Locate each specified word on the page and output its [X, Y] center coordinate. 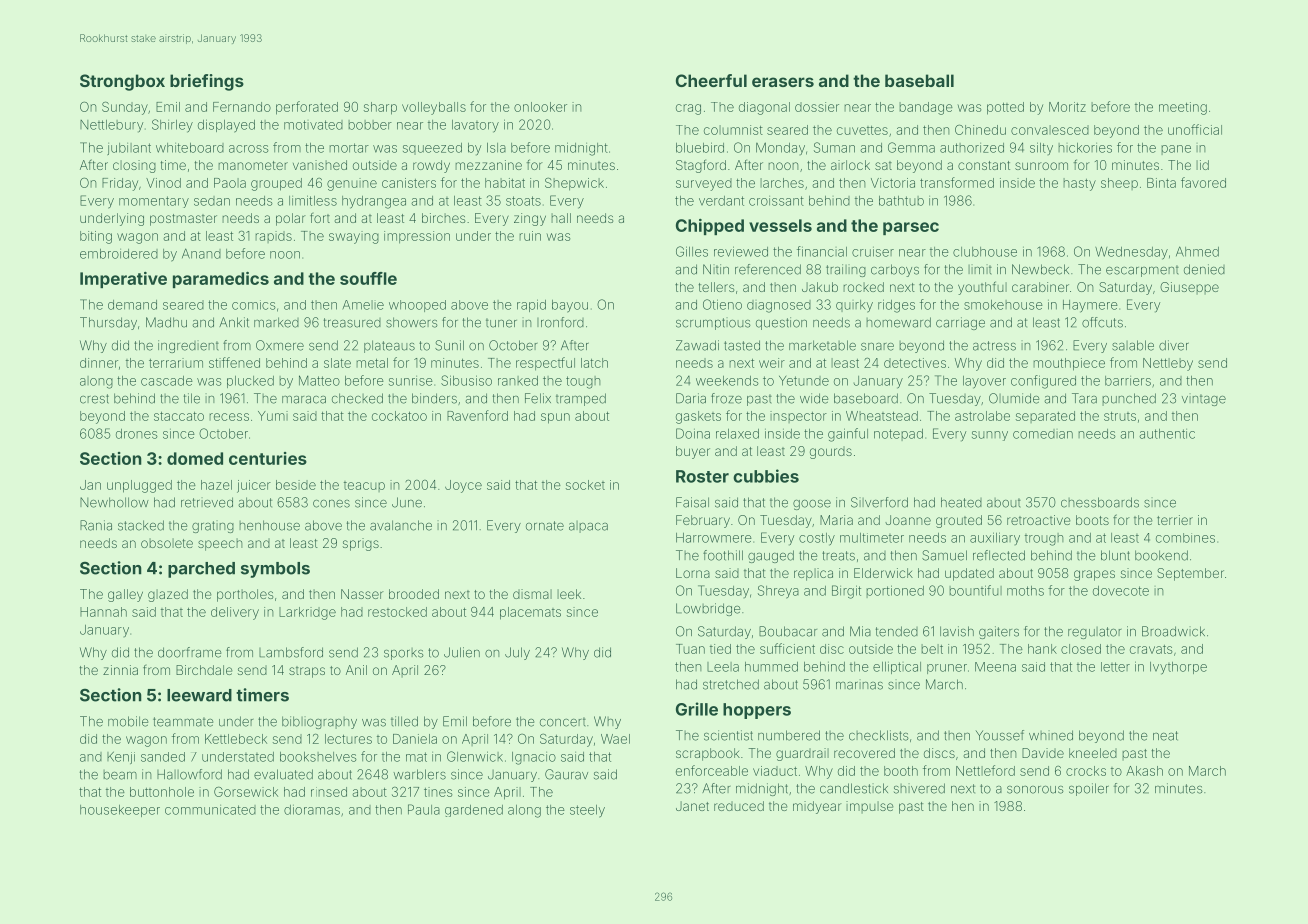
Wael [615, 739]
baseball [919, 80]
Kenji [121, 757]
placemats [530, 613]
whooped [417, 306]
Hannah [103, 612]
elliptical [897, 668]
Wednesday [1131, 253]
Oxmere [280, 345]
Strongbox [122, 82]
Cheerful [711, 80]
